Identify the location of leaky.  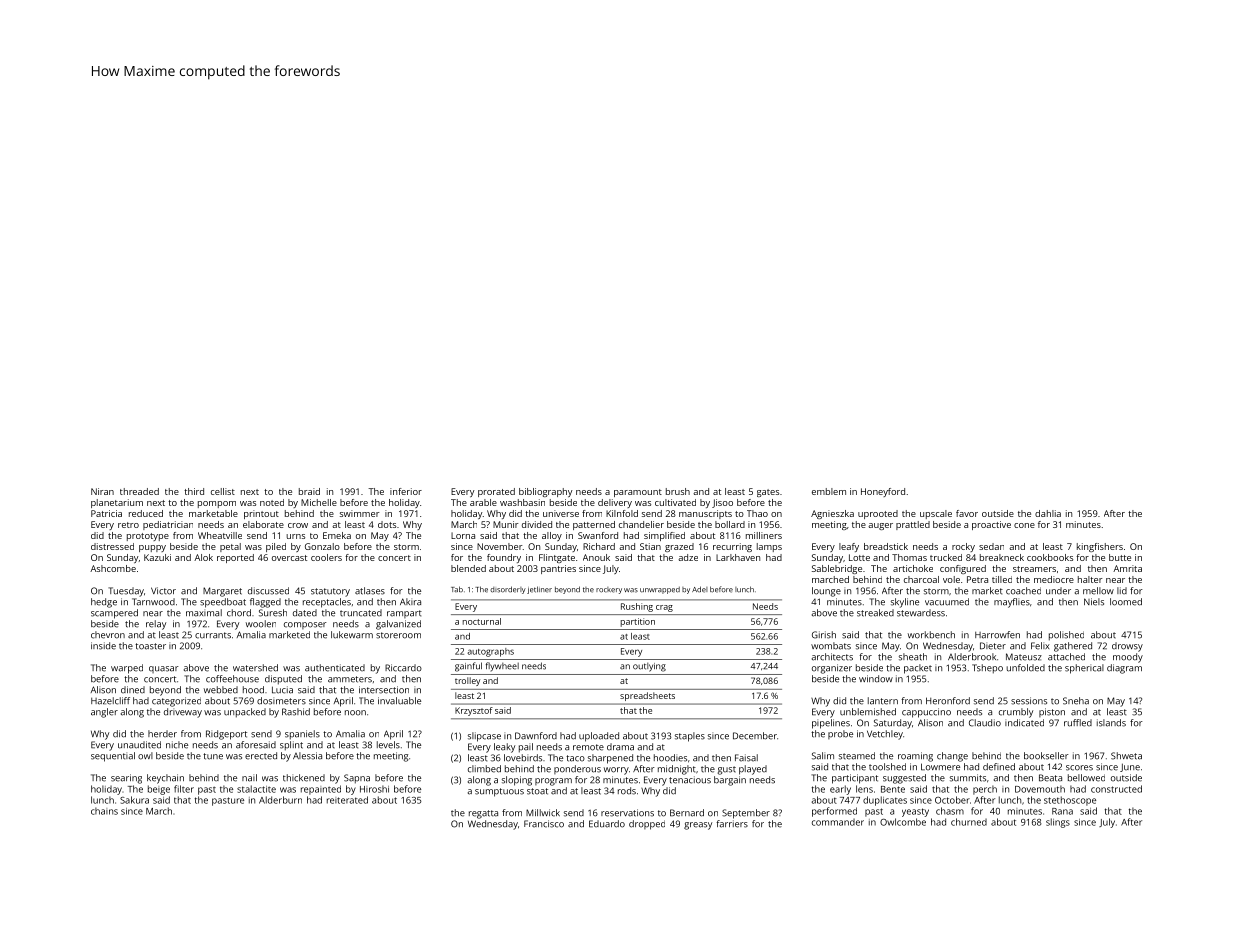
(504, 748).
